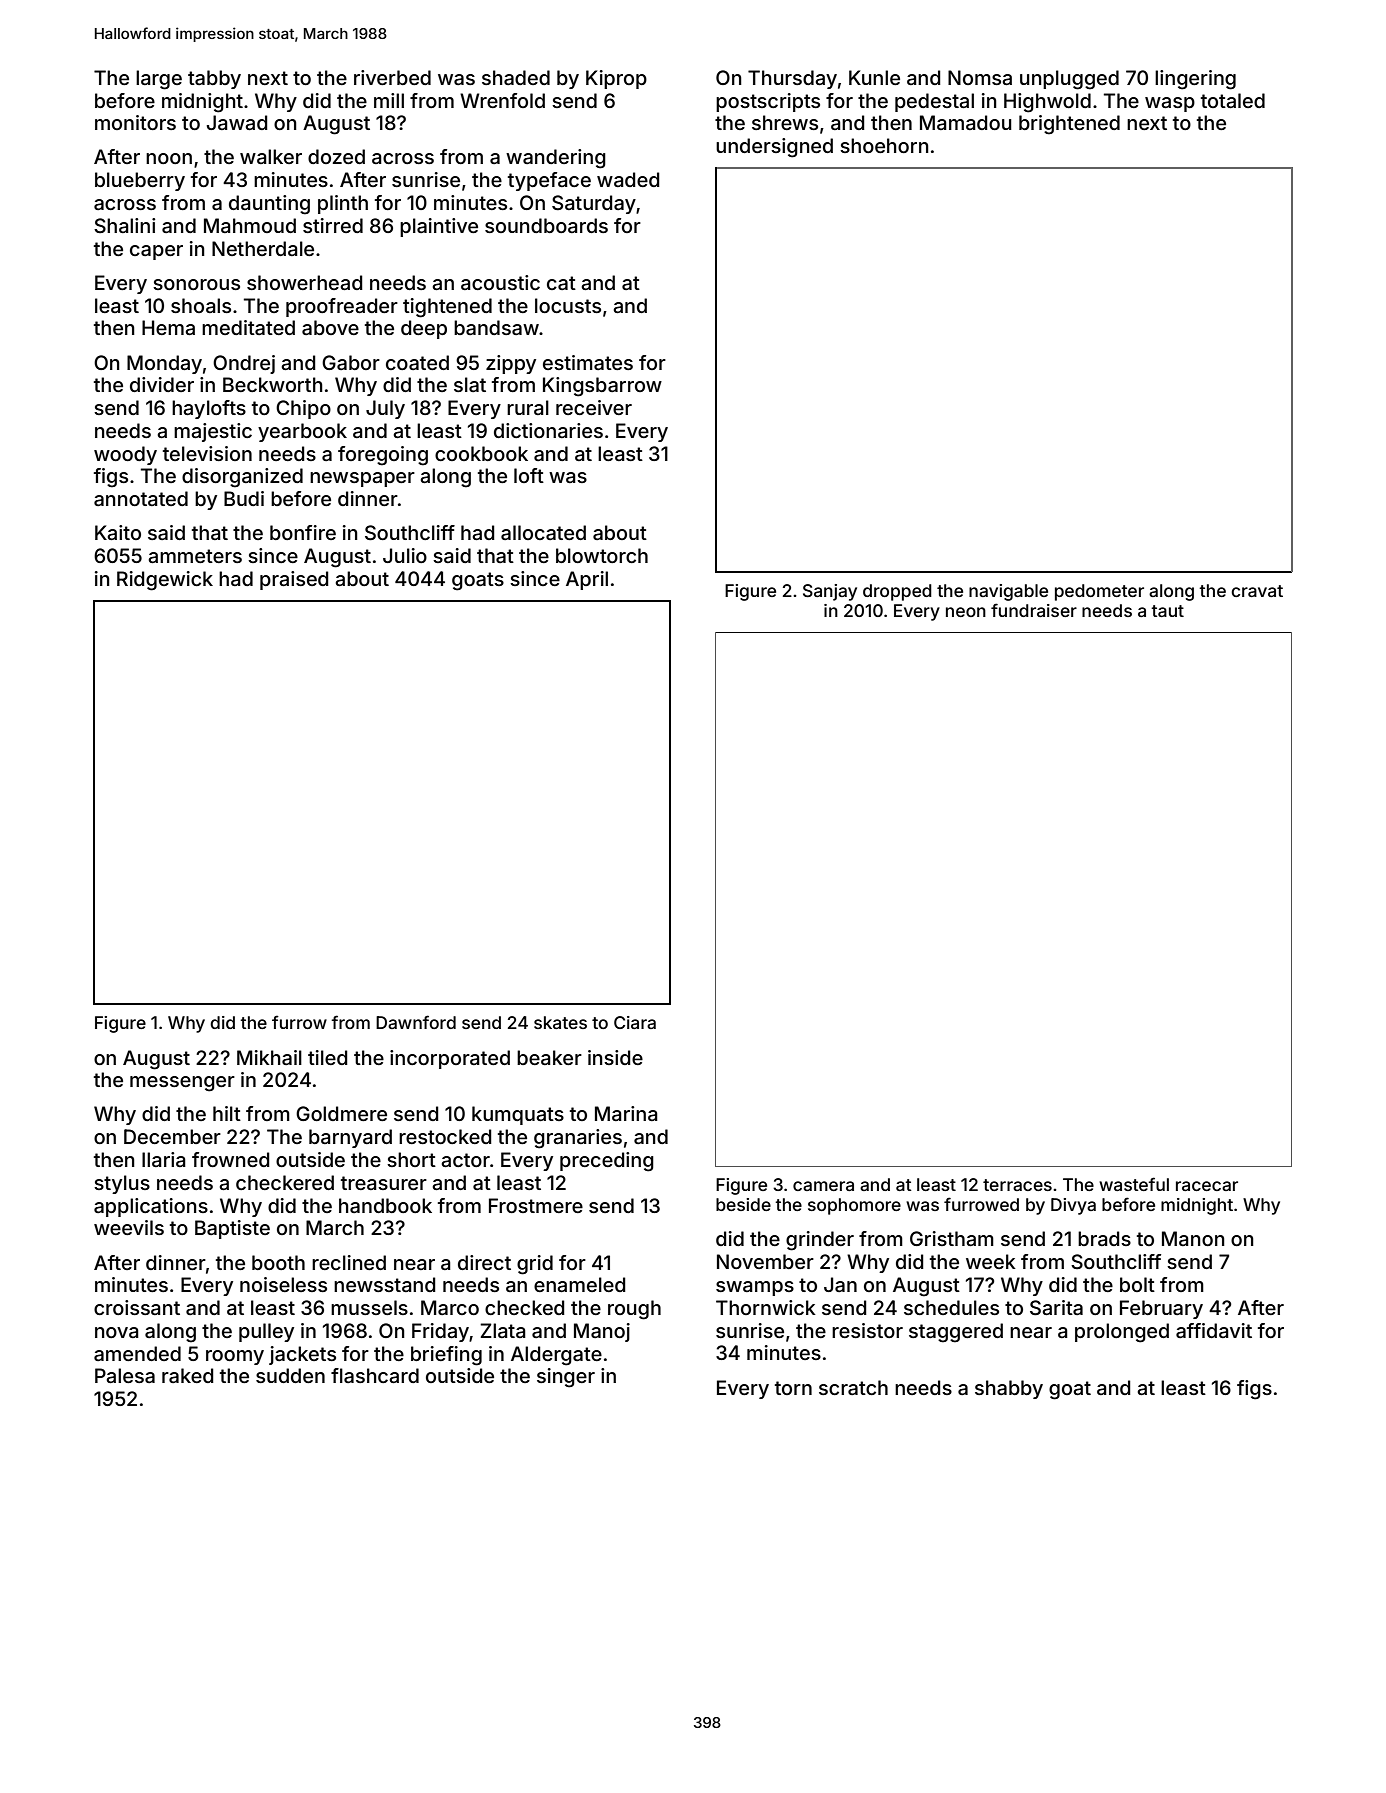 This document has height=1793, width=1386. Describe the element at coordinates (294, 580) in the document. I see `praised` at that location.
